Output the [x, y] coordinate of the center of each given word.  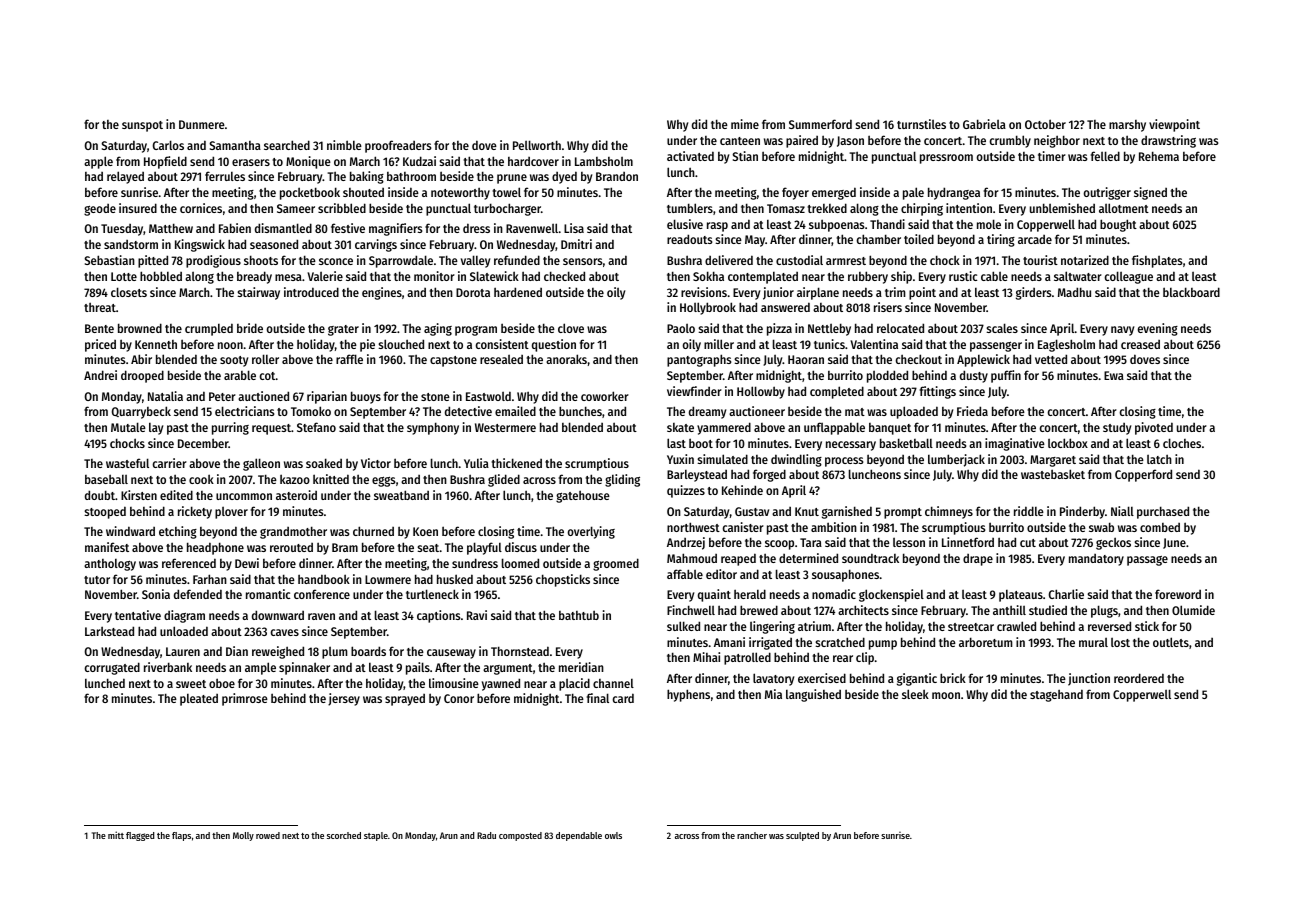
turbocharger [507, 209]
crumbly [1010, 141]
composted [520, 836]
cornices [201, 208]
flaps [181, 836]
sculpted [802, 836]
